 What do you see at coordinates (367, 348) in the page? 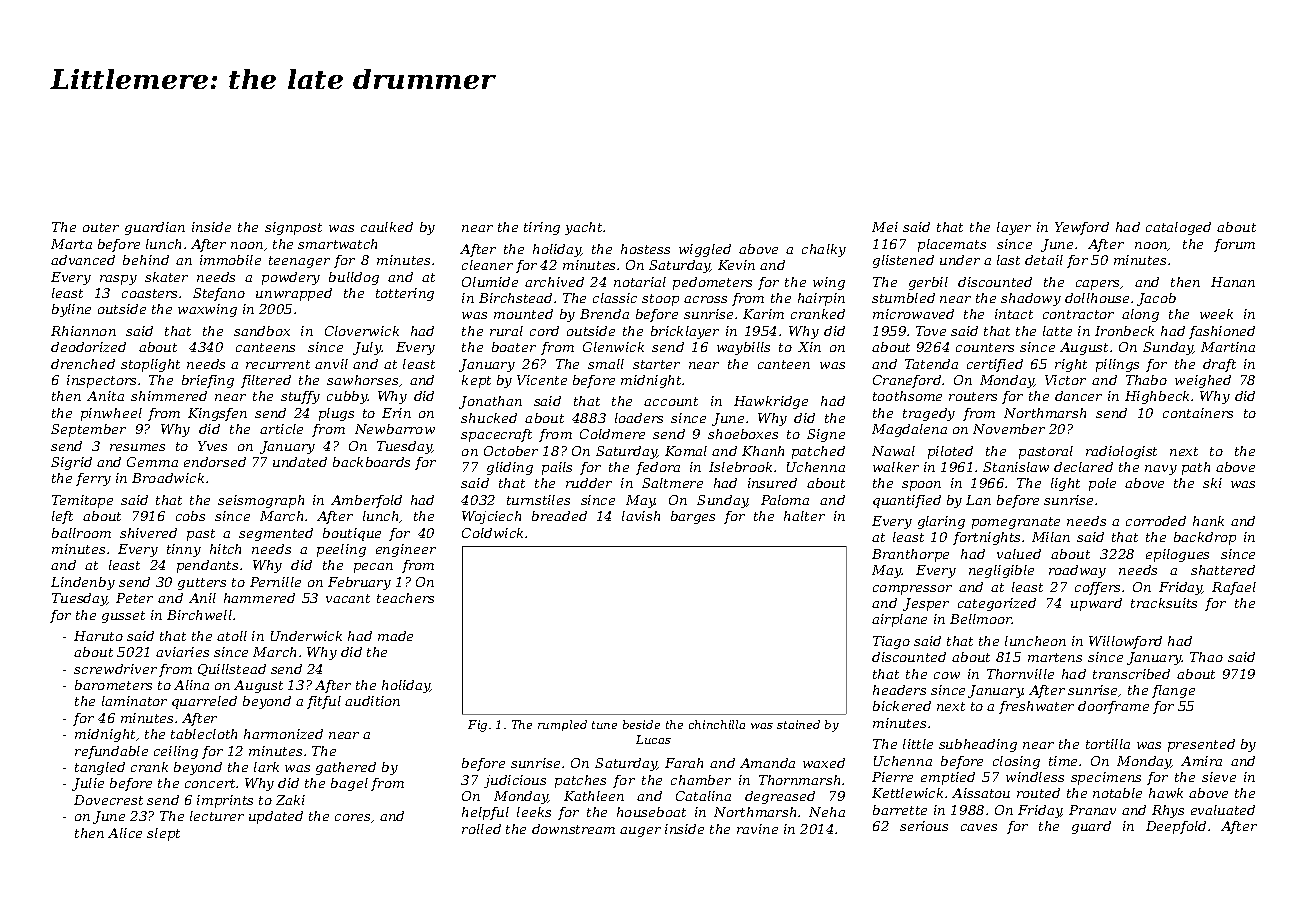
I see `July` at bounding box center [367, 348].
